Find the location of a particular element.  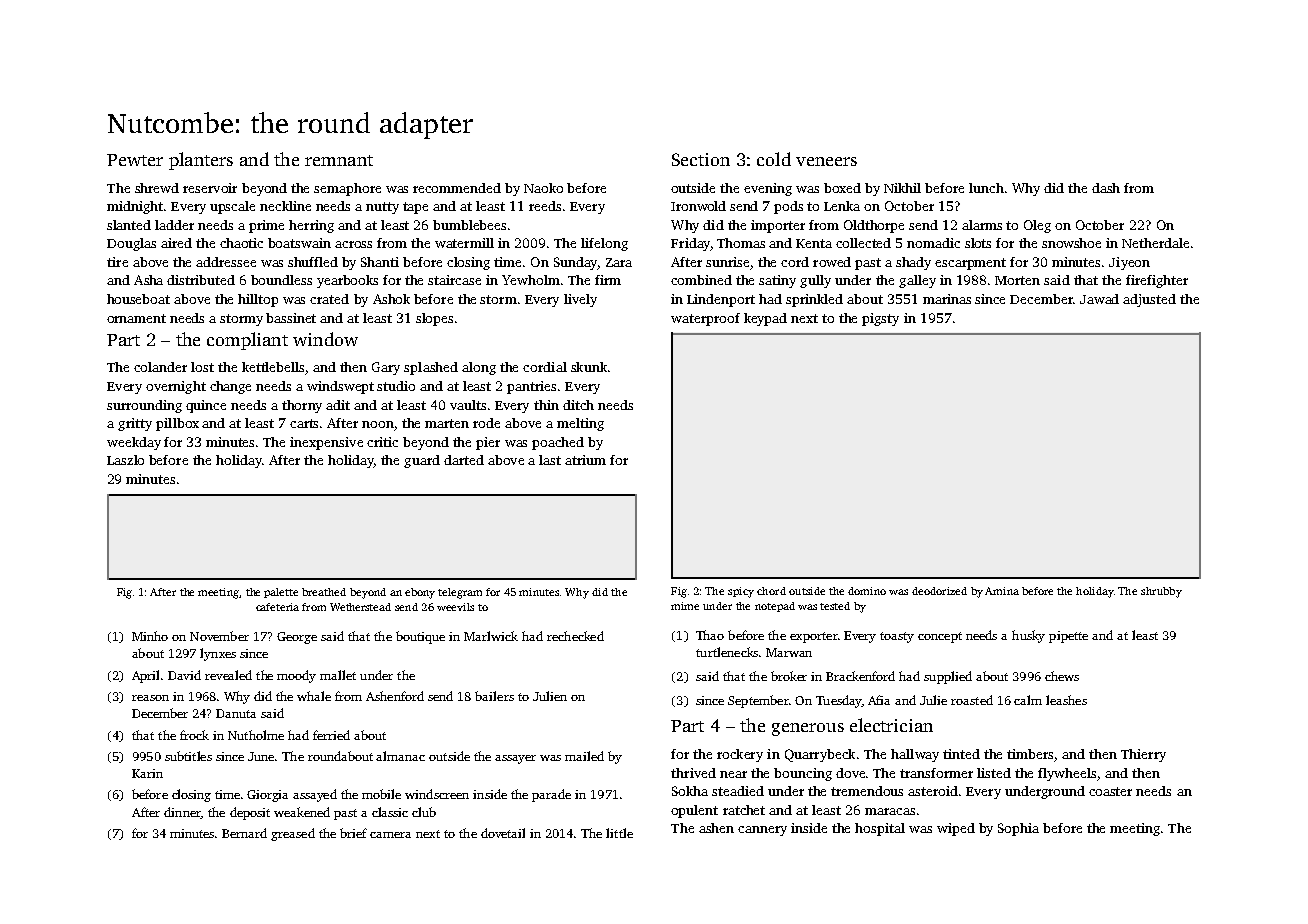

deodorized is located at coordinates (939, 591).
